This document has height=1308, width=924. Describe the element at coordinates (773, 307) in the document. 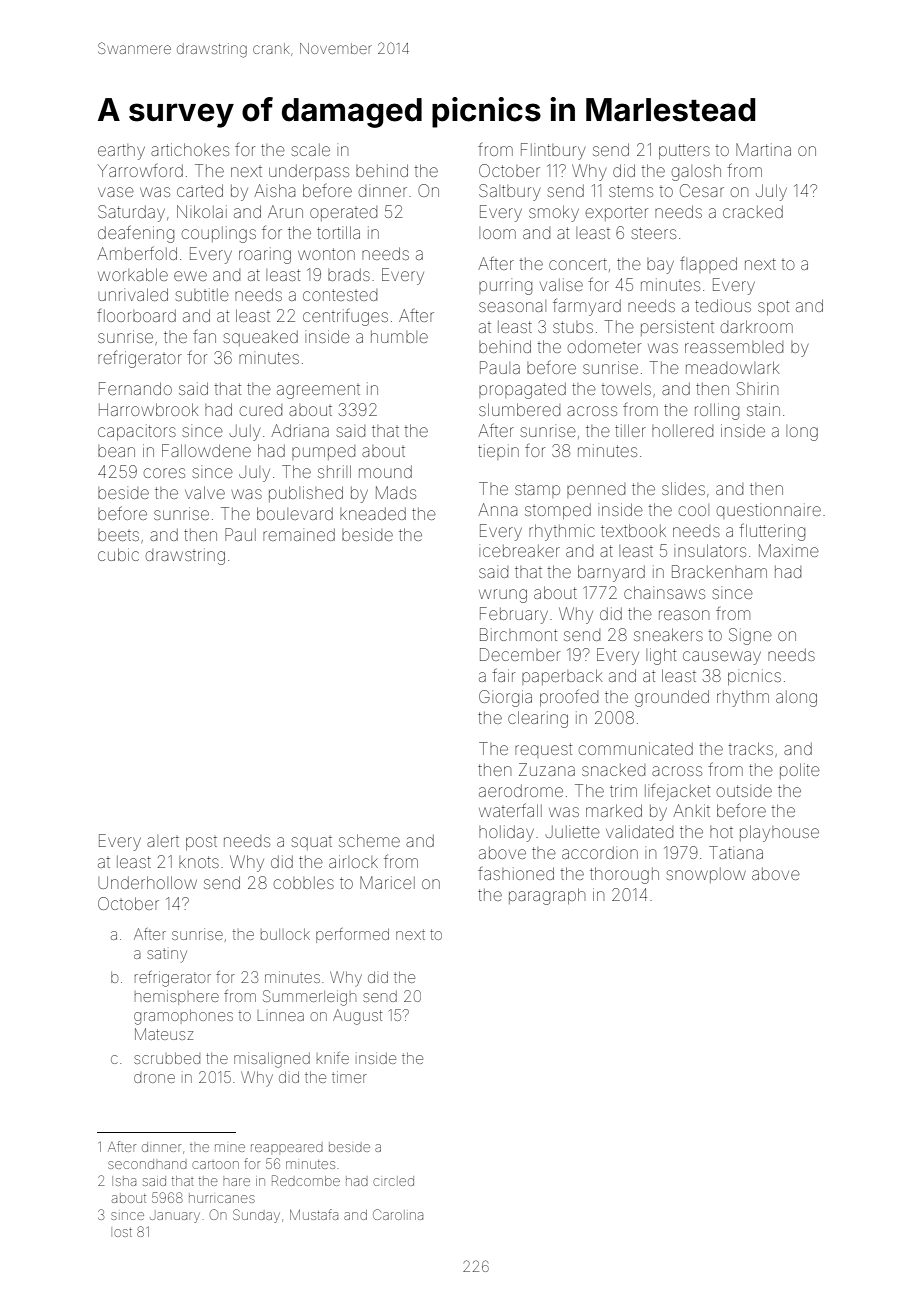

I see `spot` at that location.
